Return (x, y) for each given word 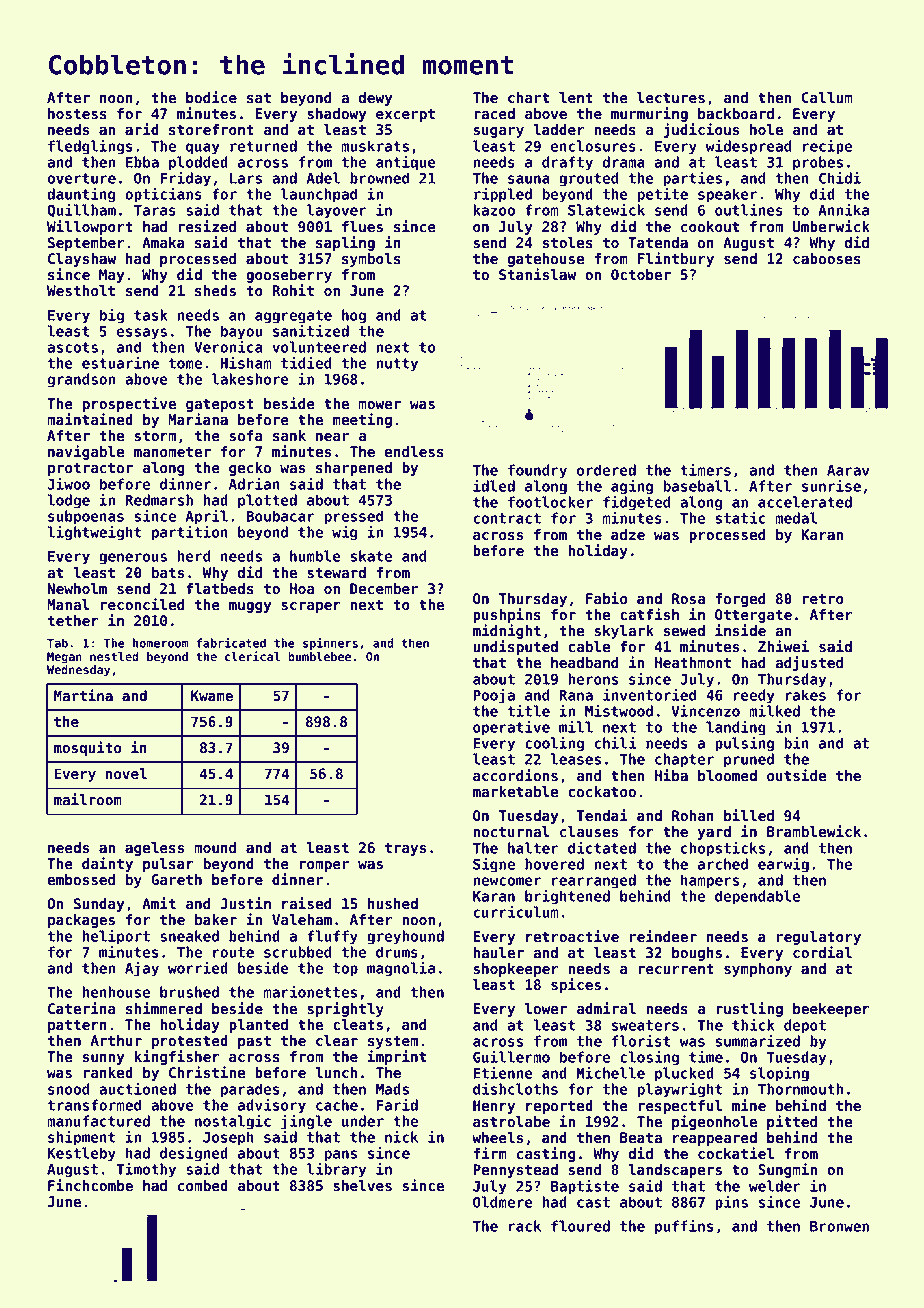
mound (215, 847)
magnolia (401, 969)
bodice (211, 97)
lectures (671, 98)
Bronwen (839, 1226)
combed (203, 1186)
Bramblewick (814, 831)
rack (525, 1226)
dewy (375, 99)
